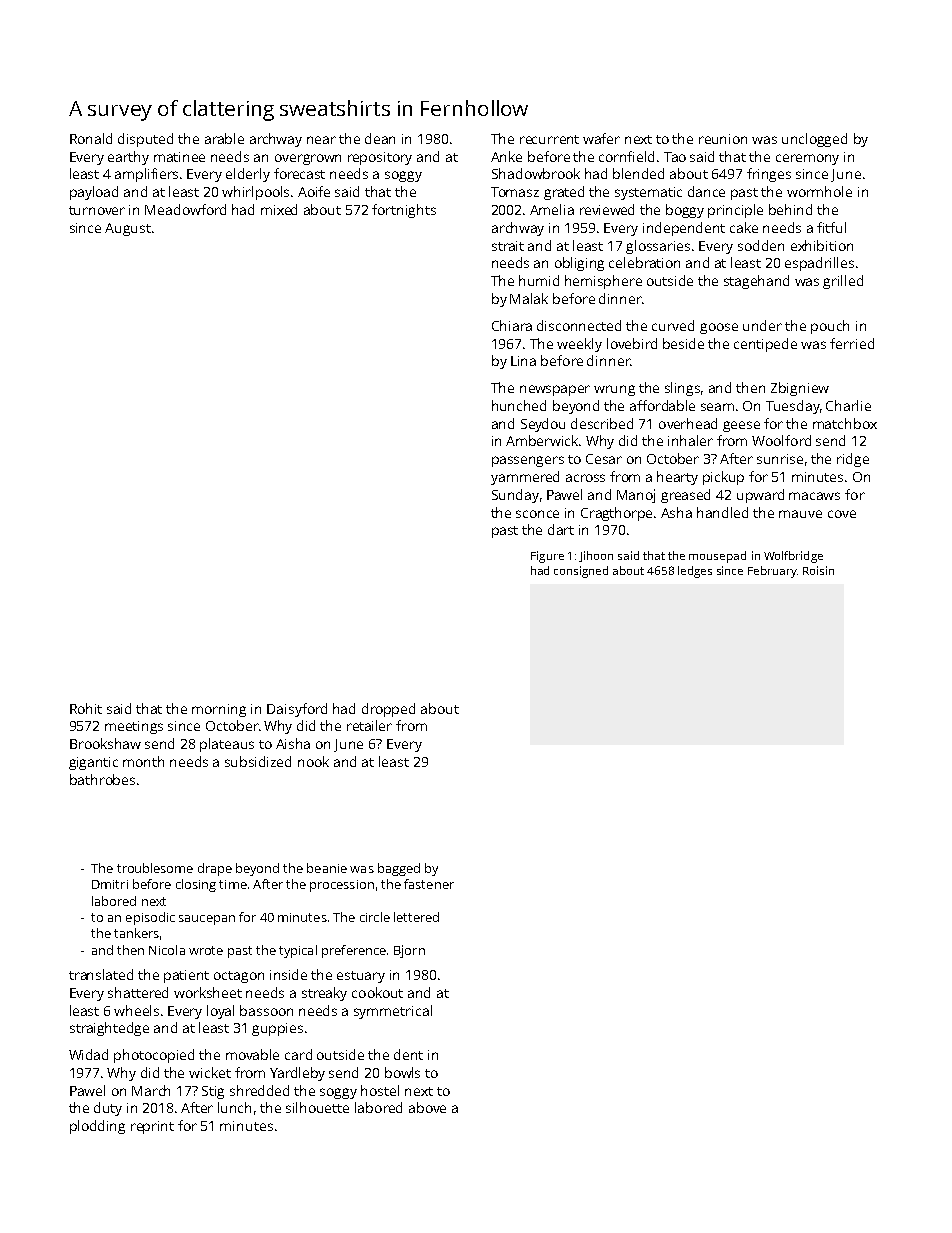  Describe the element at coordinates (515, 192) in the screenshot. I see `Tomasz` at that location.
